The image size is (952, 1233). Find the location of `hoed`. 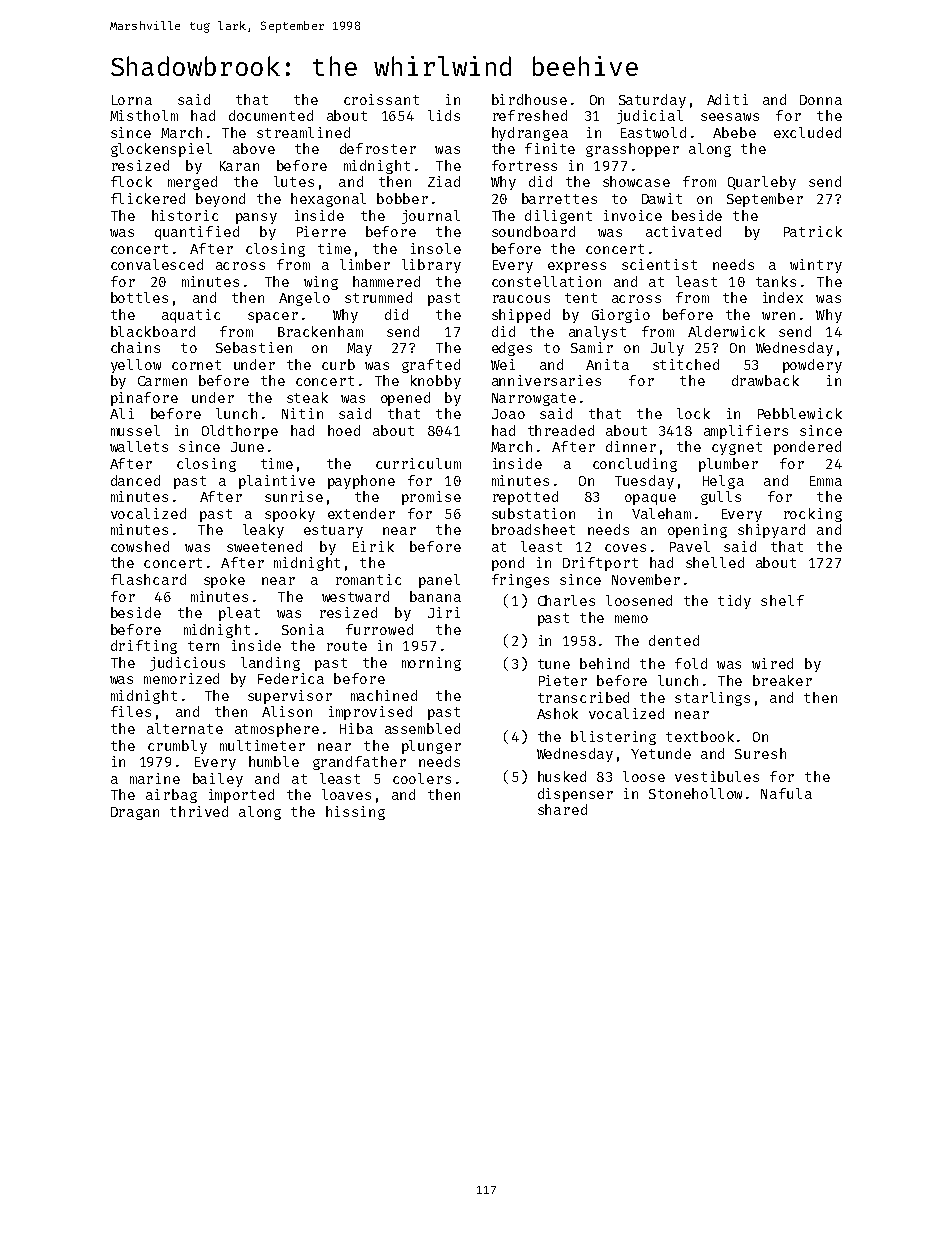

hoed is located at coordinates (344, 430).
